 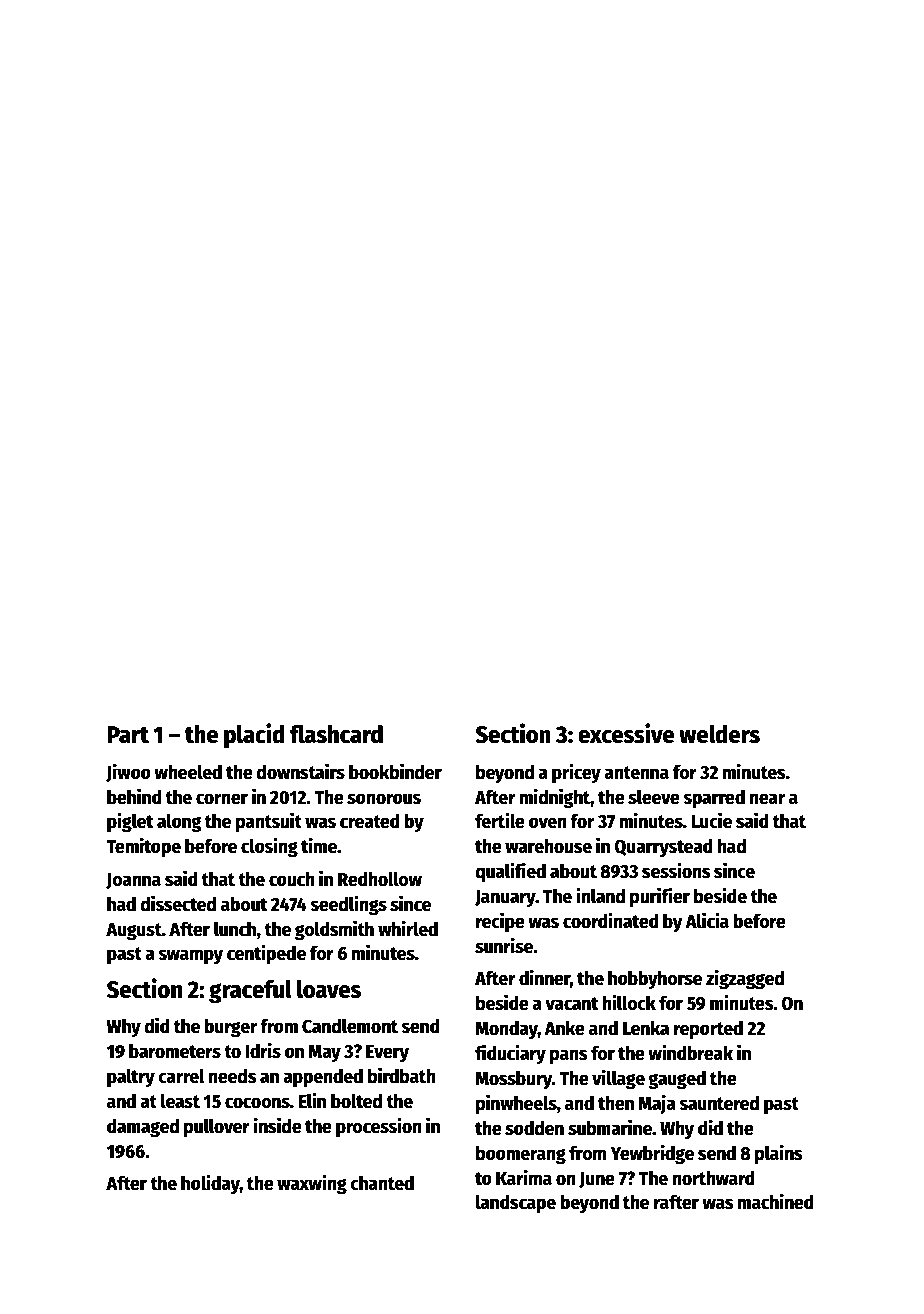 I want to click on excessive, so click(x=626, y=733).
